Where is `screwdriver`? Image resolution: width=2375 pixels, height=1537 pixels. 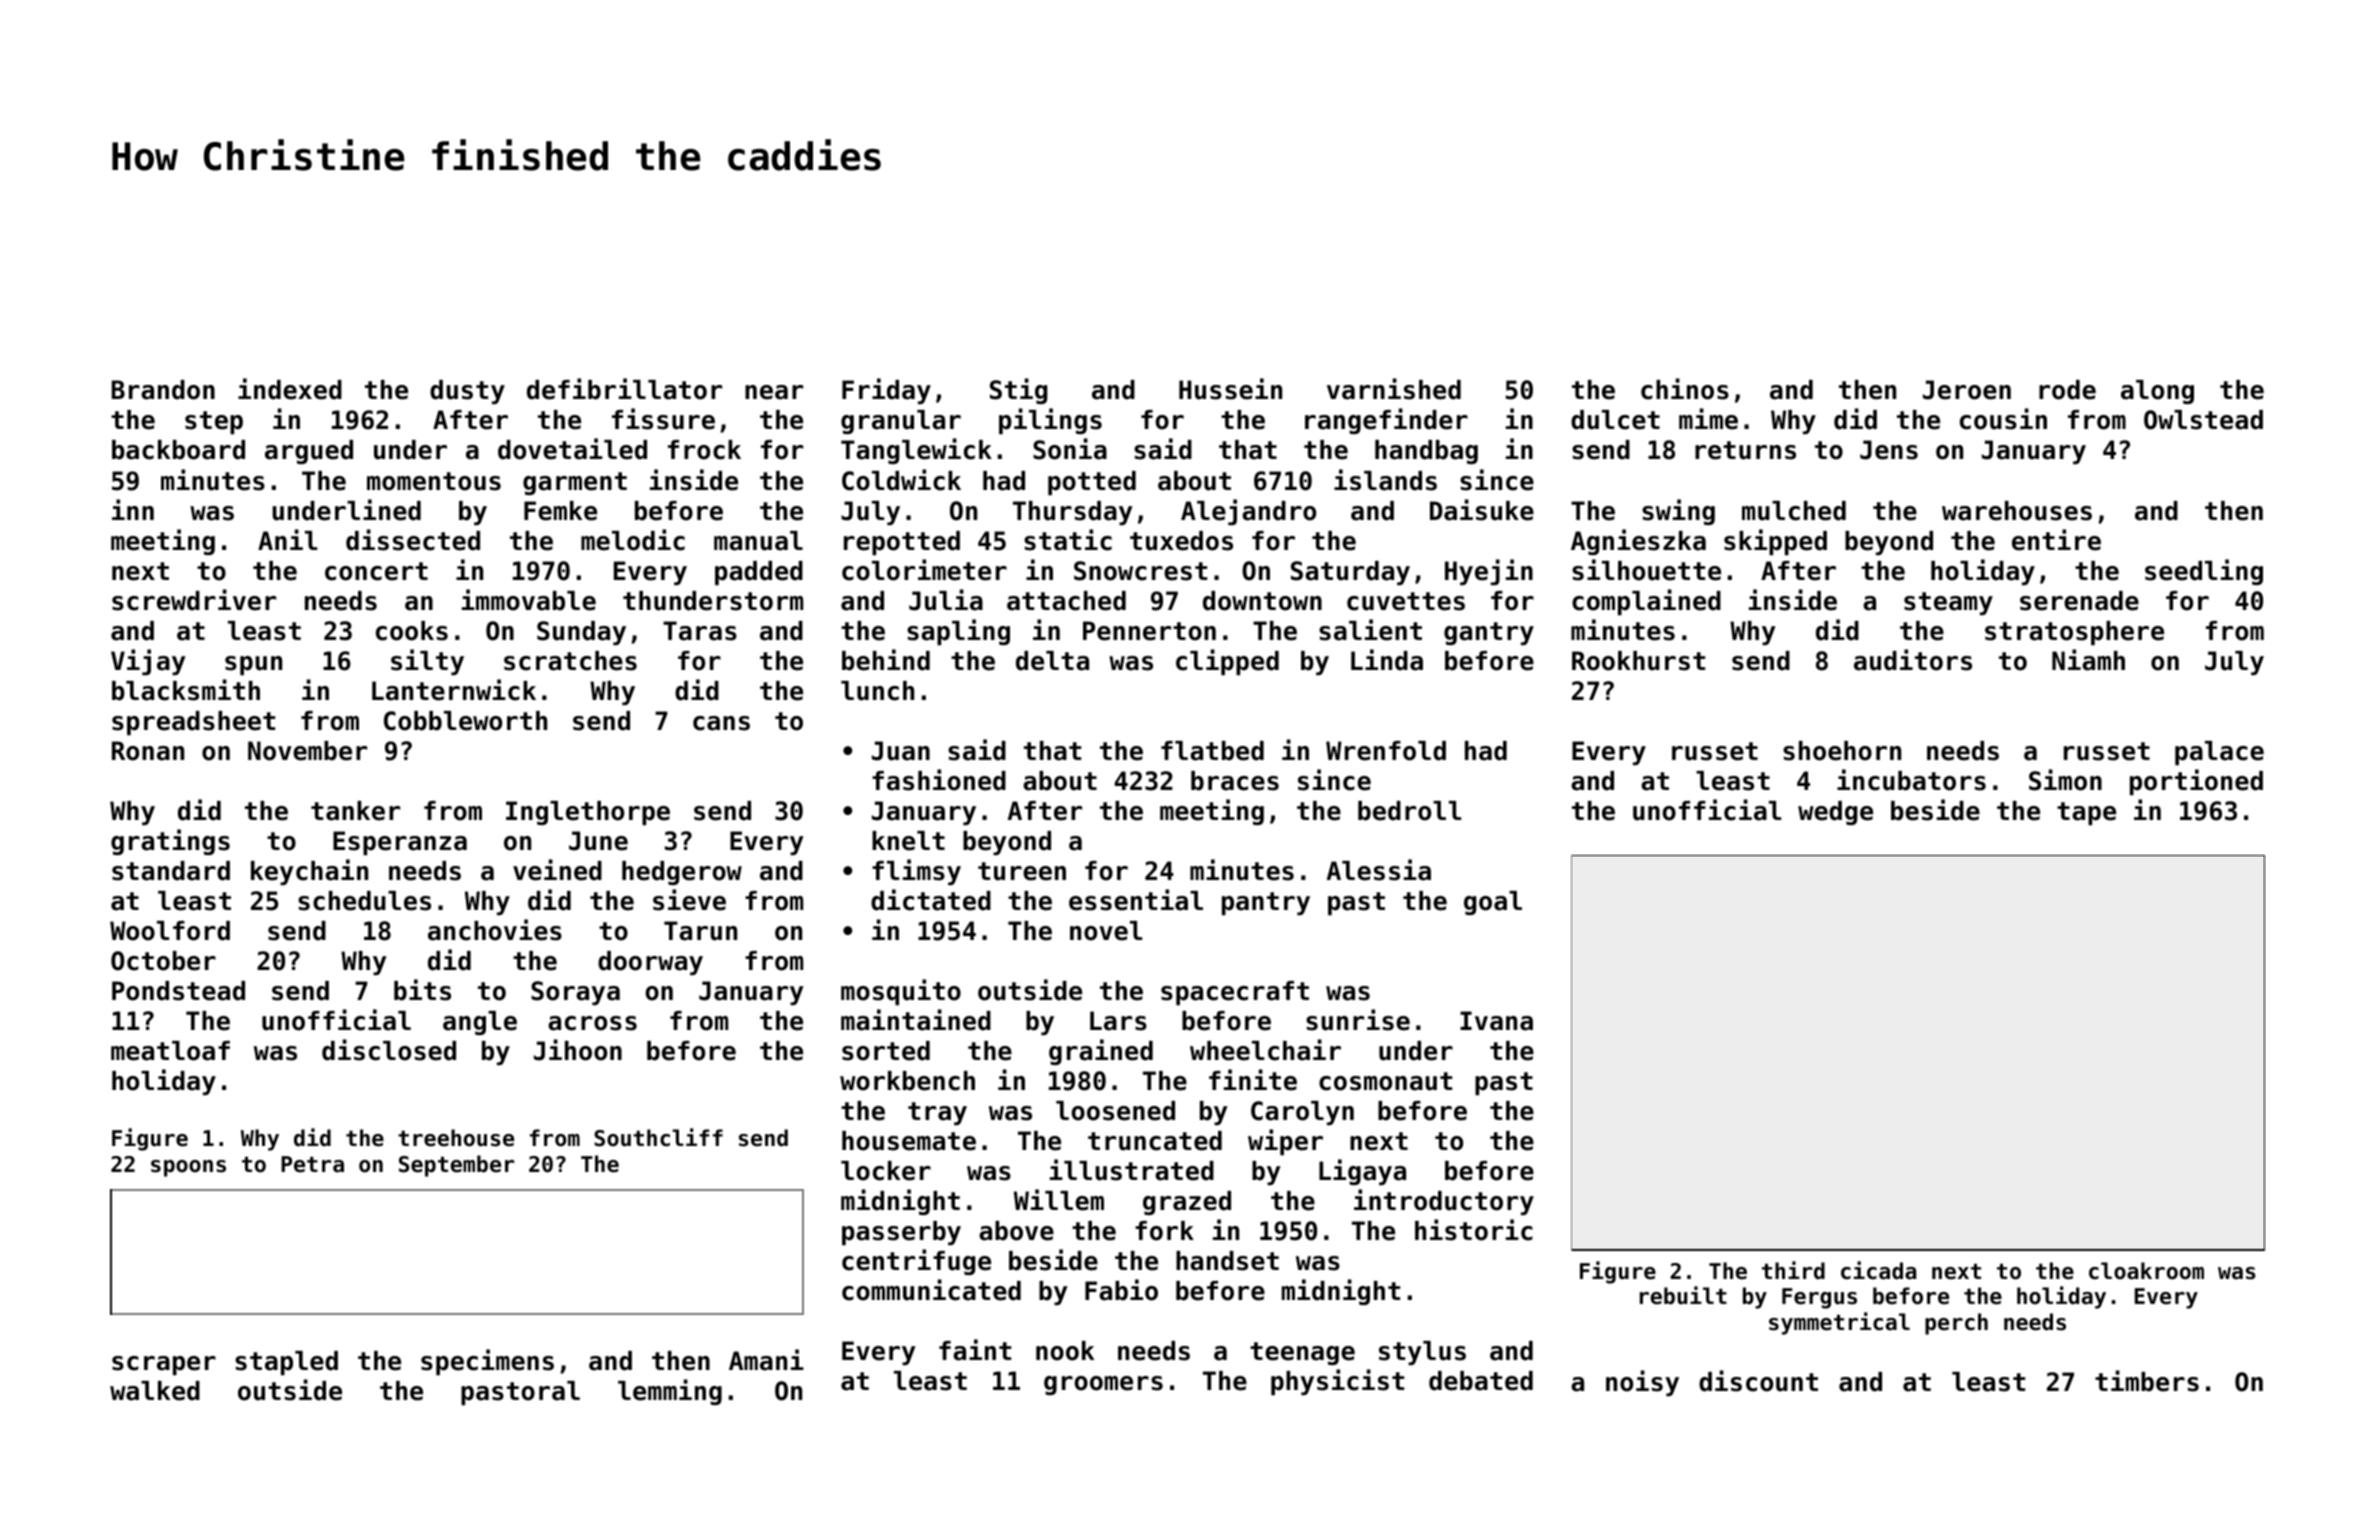
screwdriver is located at coordinates (194, 600).
